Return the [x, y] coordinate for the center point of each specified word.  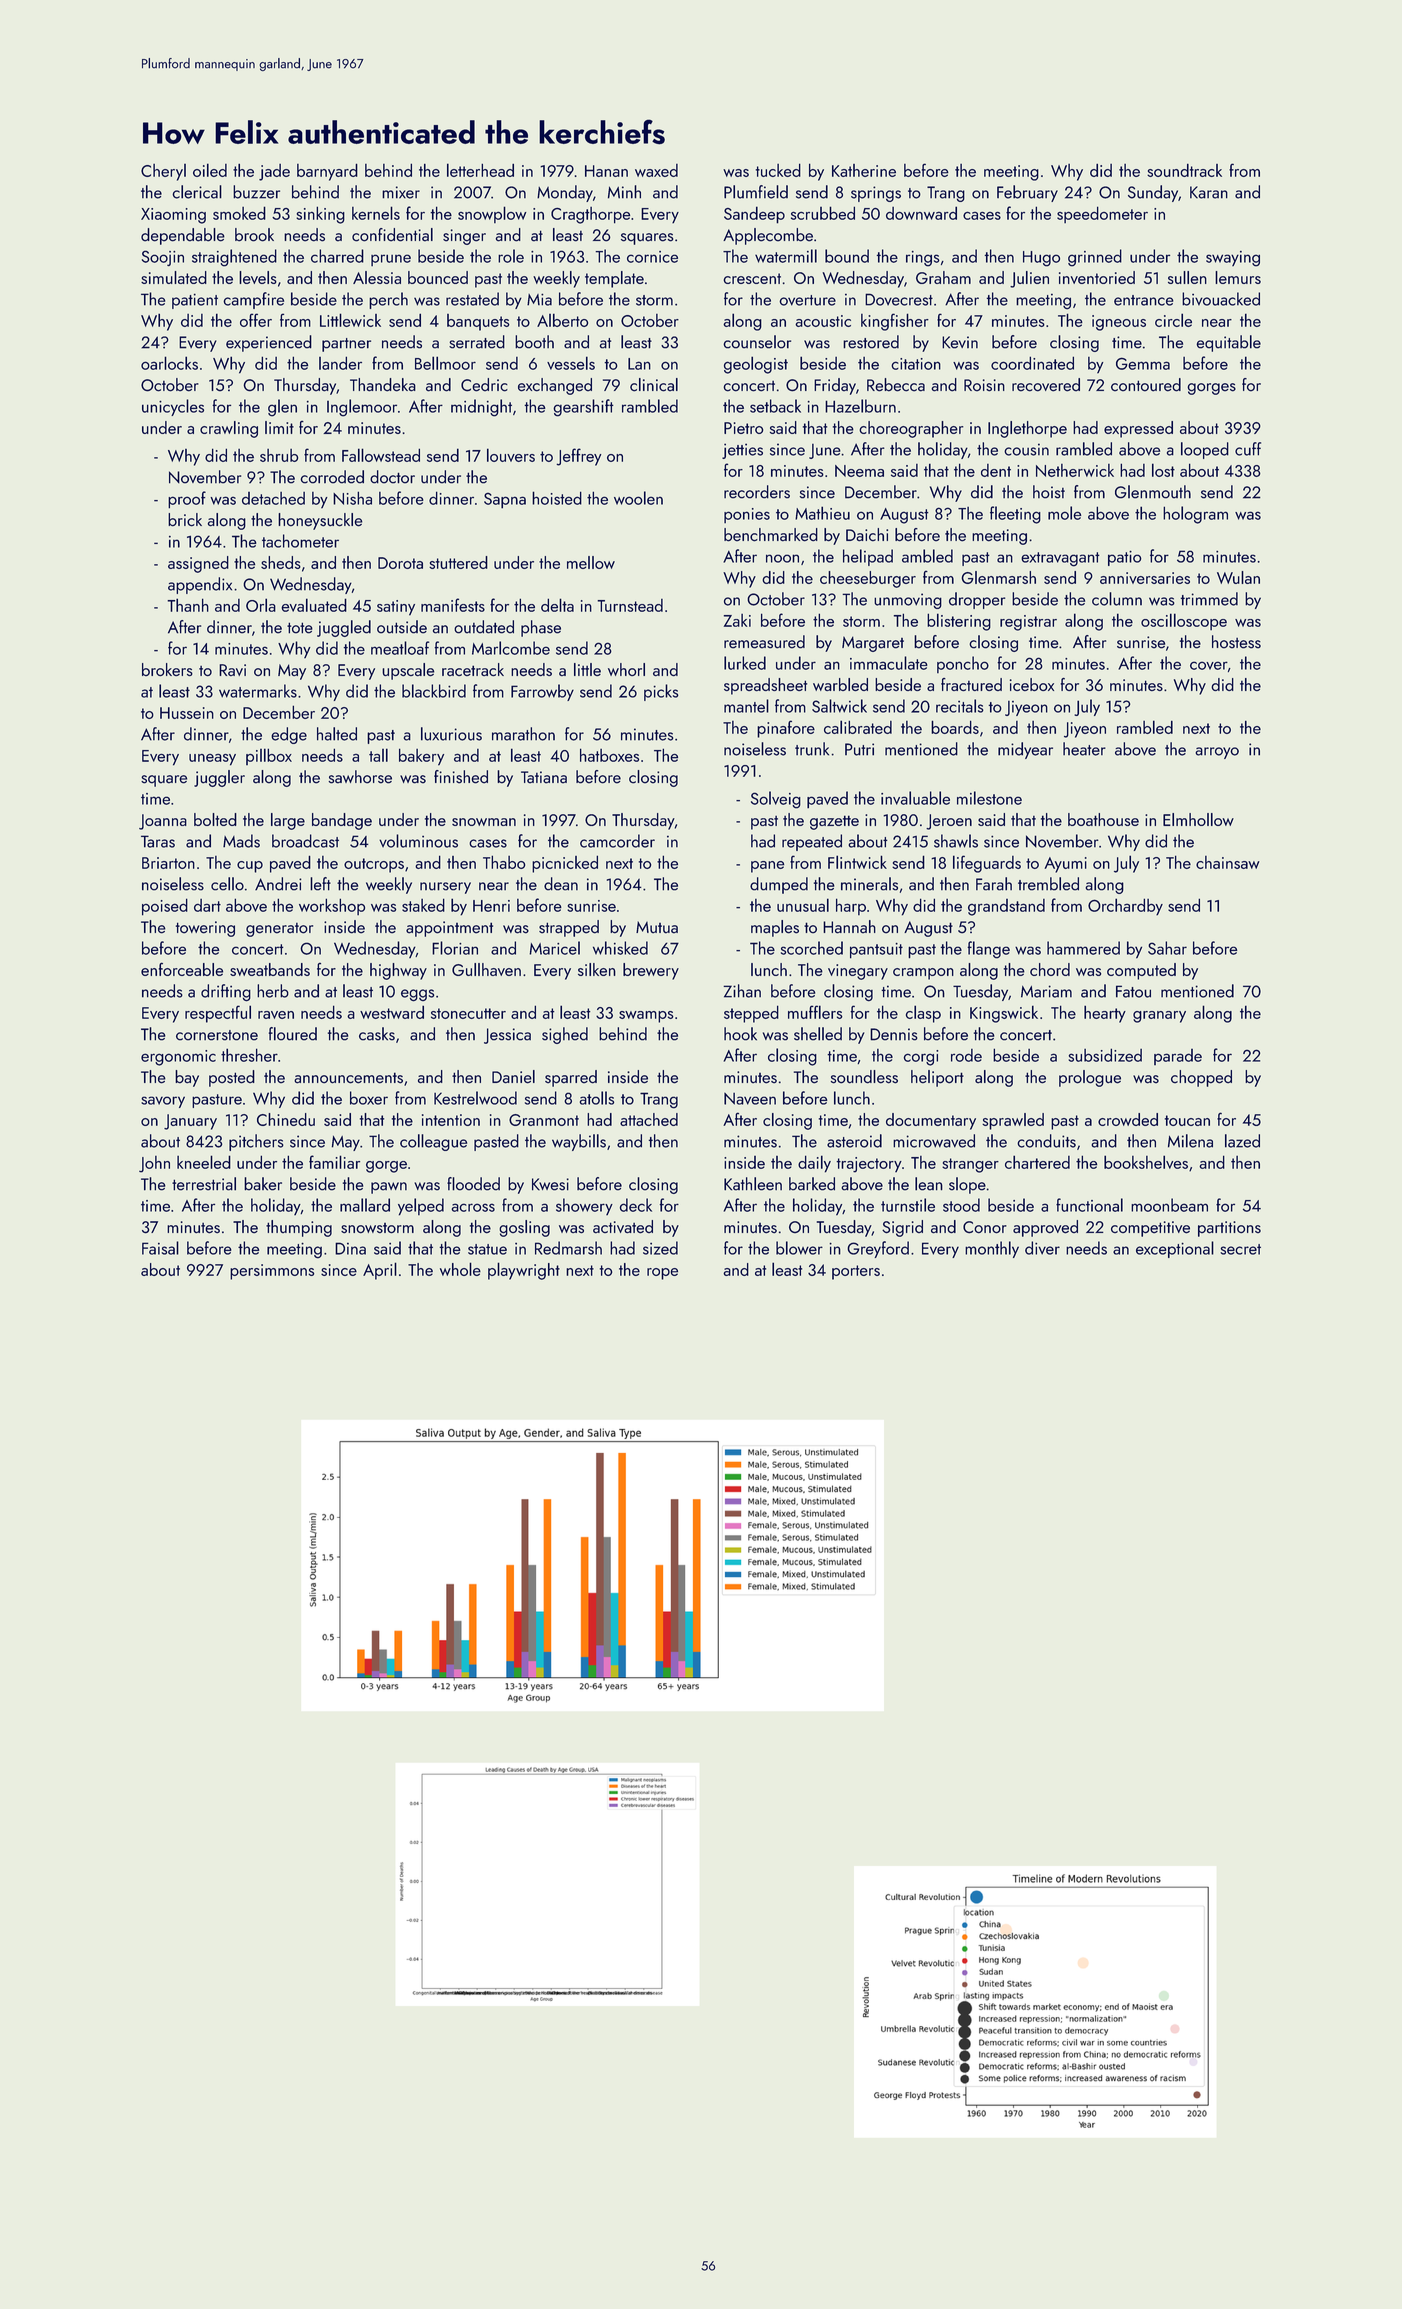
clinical [654, 385]
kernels [376, 213]
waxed [656, 170]
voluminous [418, 841]
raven [276, 1015]
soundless [864, 1077]
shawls [956, 841]
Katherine [864, 170]
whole [460, 1269]
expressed [1138, 429]
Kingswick [1004, 1014]
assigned [198, 564]
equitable [1228, 343]
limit [279, 427]
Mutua [657, 927]
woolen [638, 498]
